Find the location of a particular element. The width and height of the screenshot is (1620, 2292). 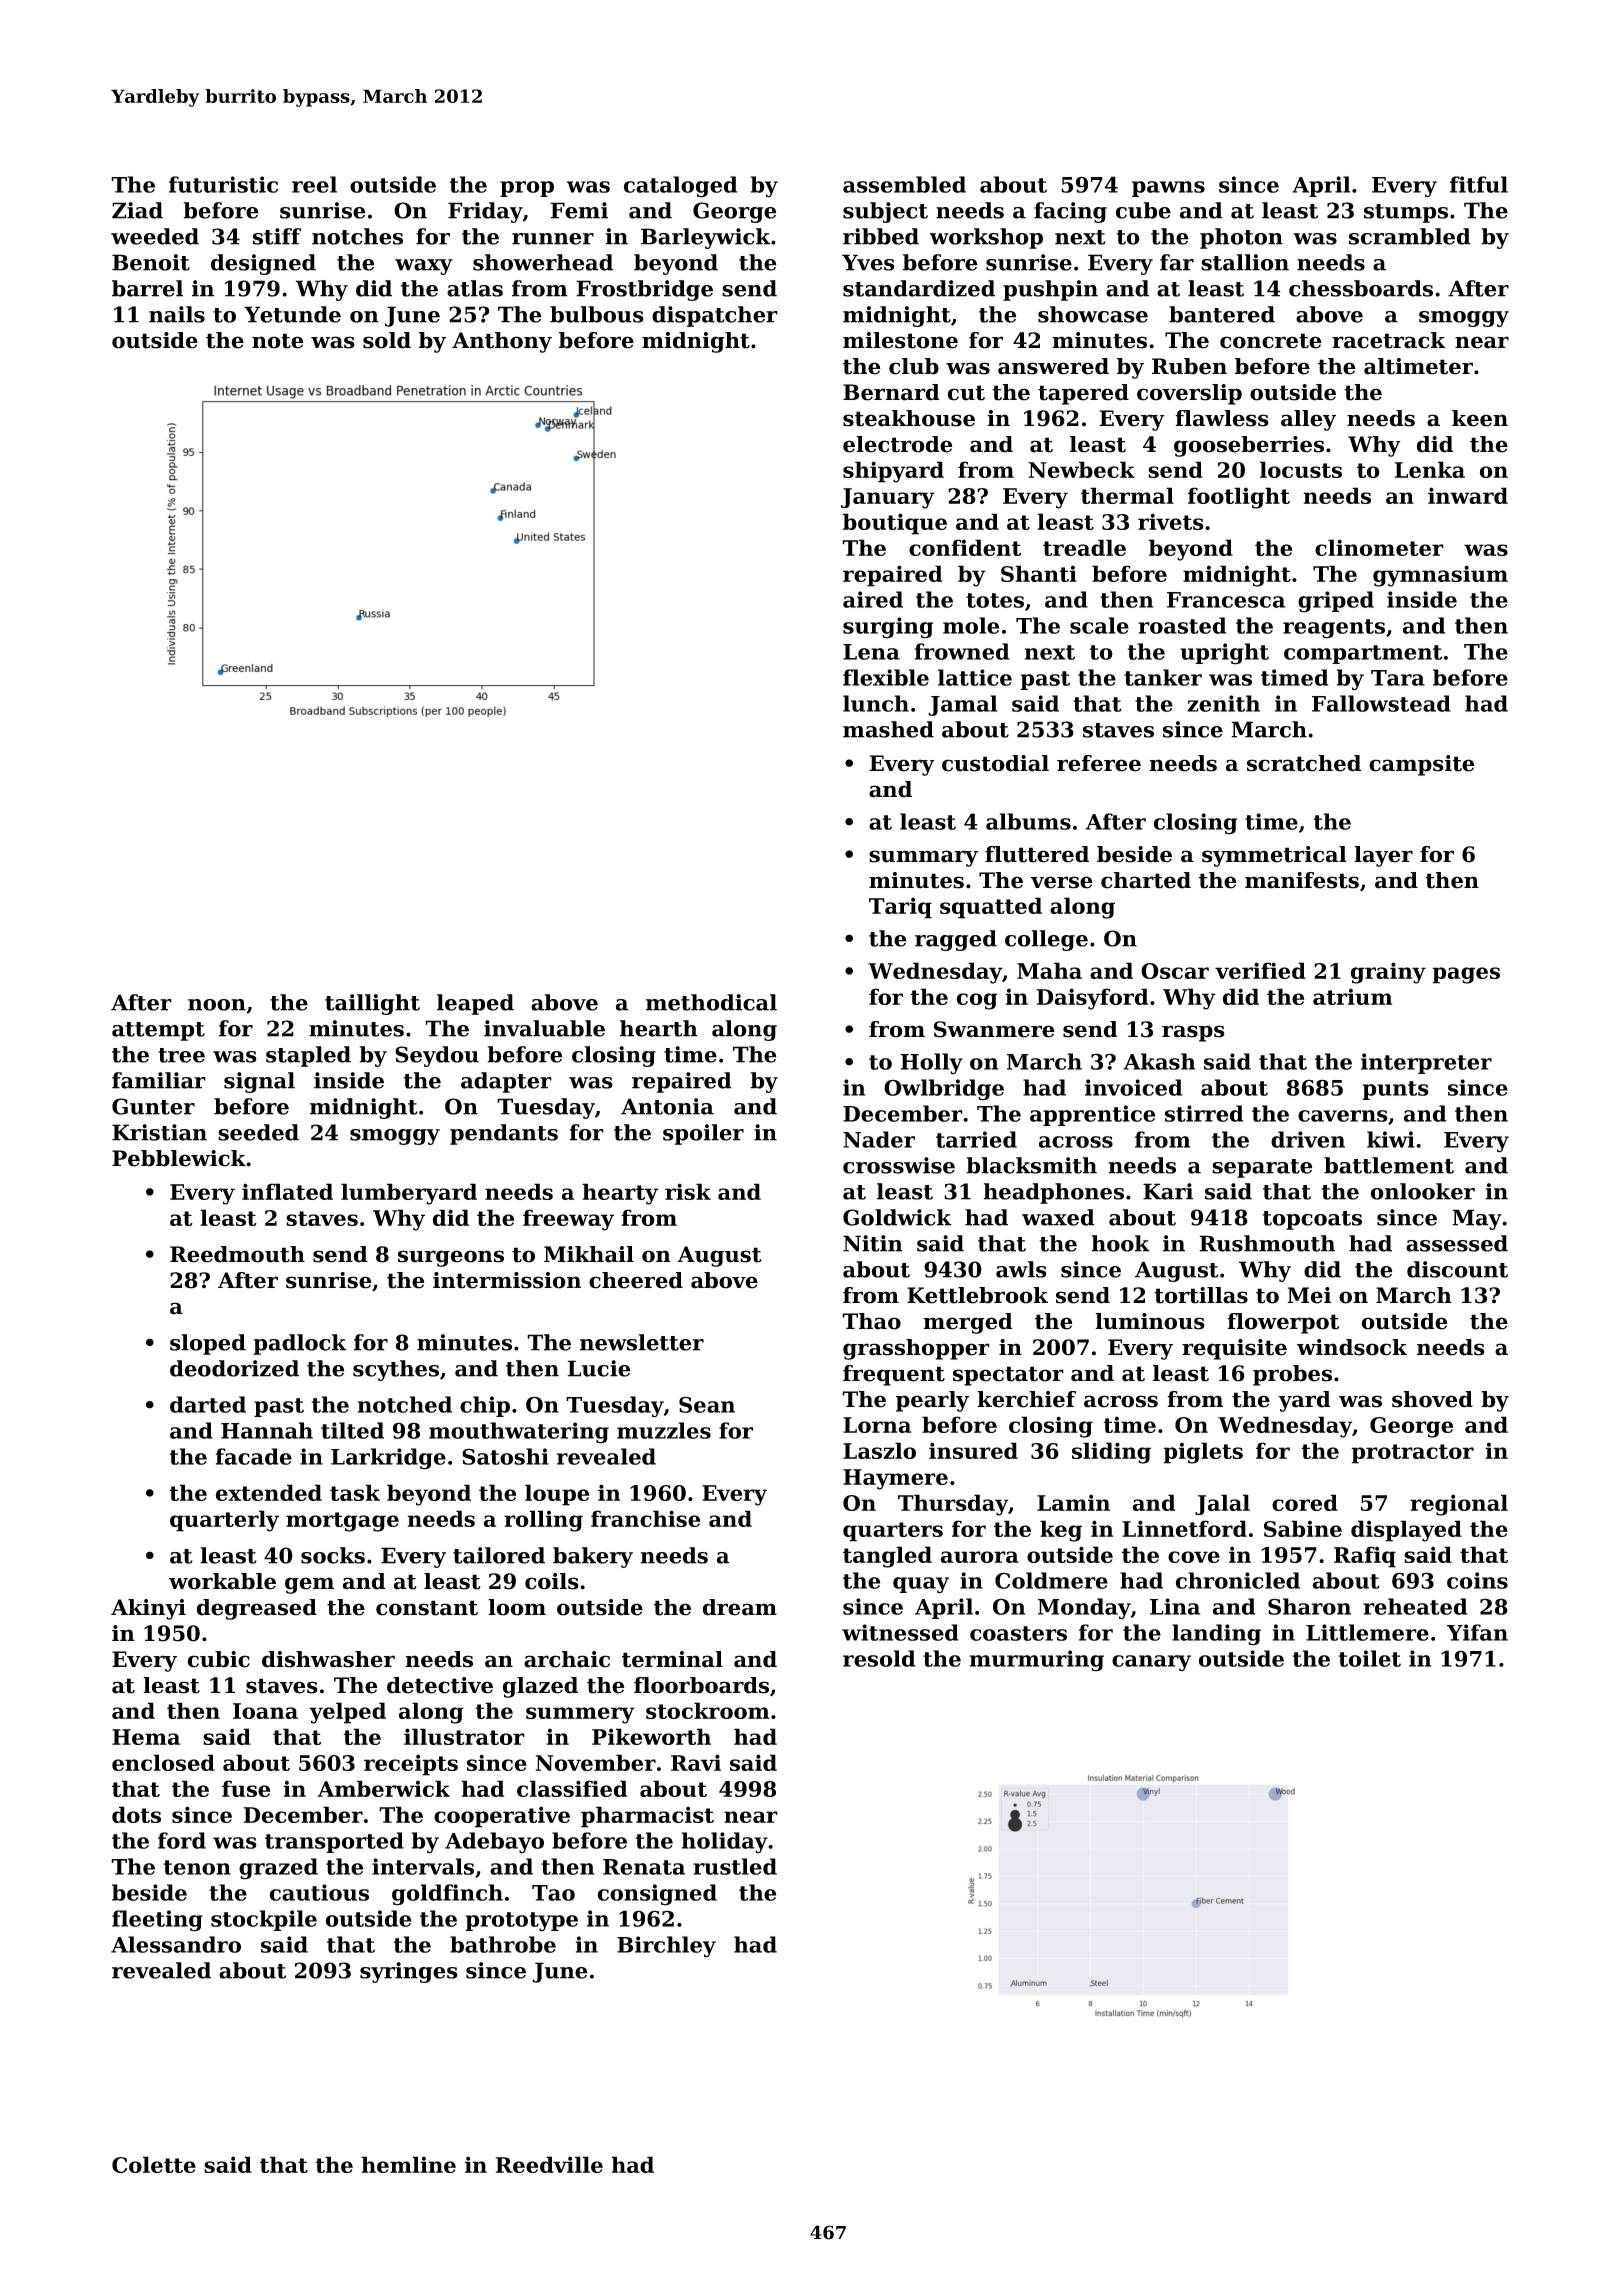

cataloged is located at coordinates (680, 187).
